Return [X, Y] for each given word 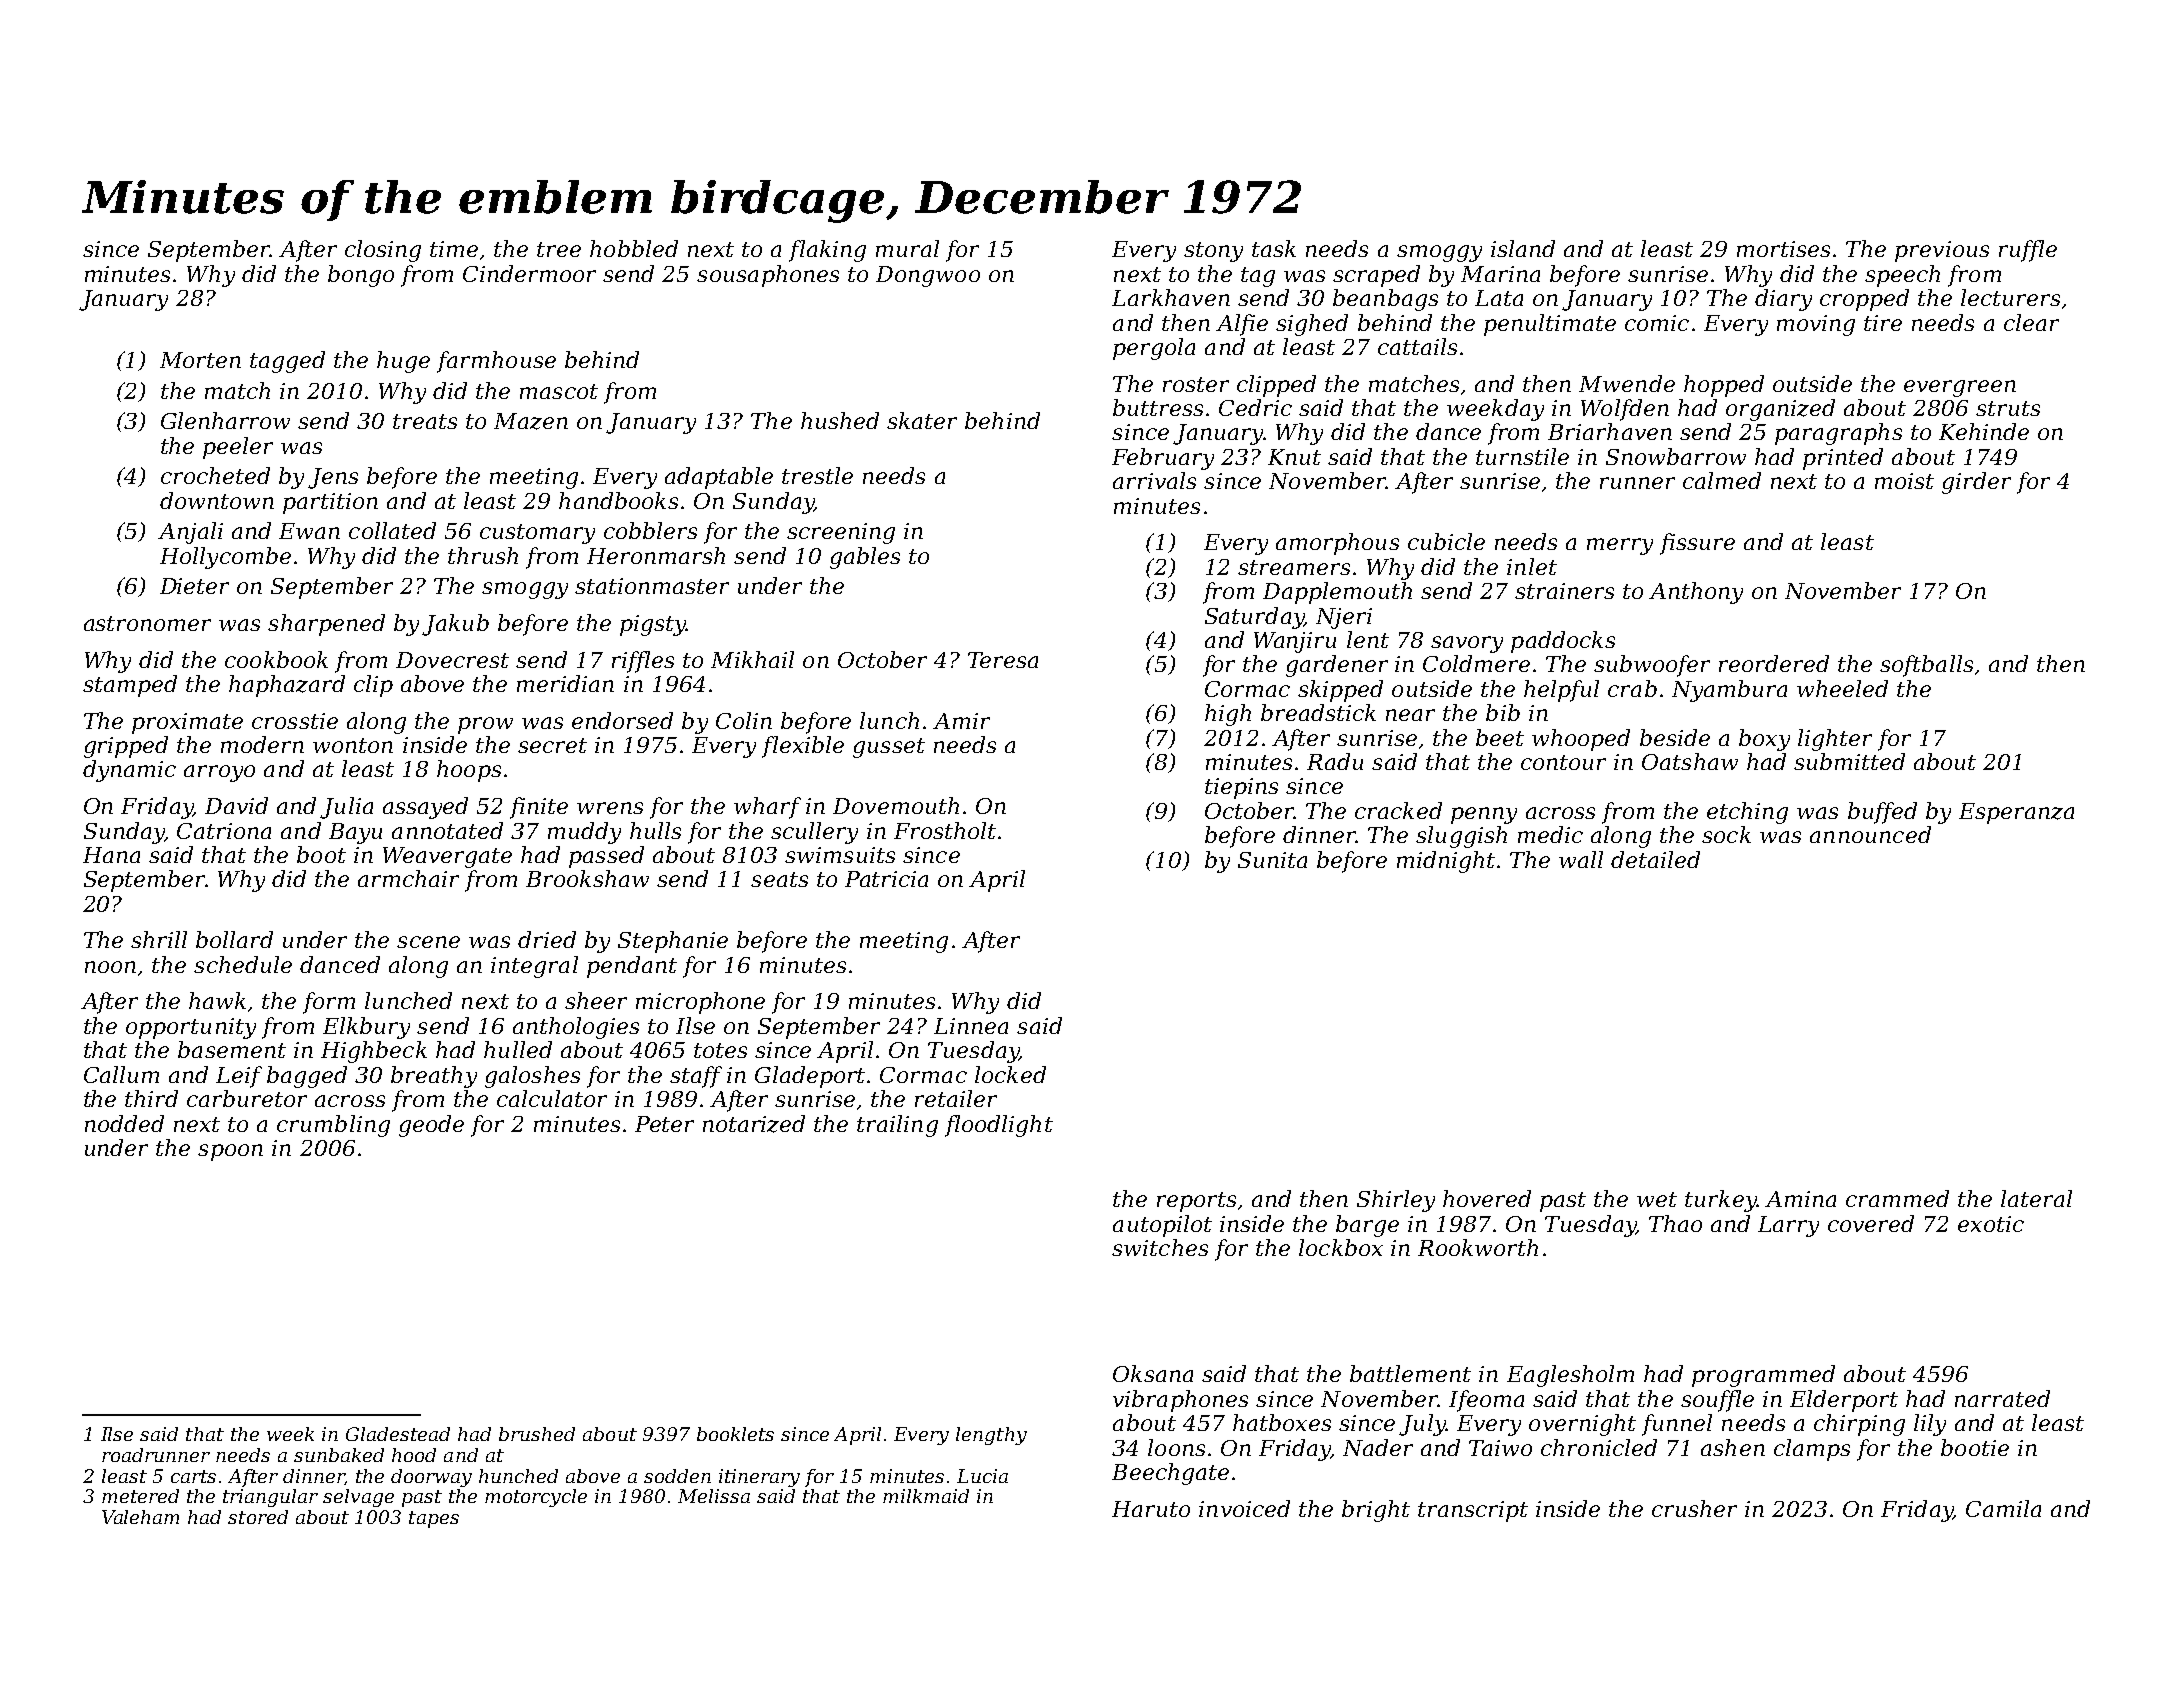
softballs [1926, 666]
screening [841, 533]
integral [534, 967]
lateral [2036, 1198]
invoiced [1244, 1508]
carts [193, 1476]
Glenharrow [225, 420]
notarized [754, 1124]
